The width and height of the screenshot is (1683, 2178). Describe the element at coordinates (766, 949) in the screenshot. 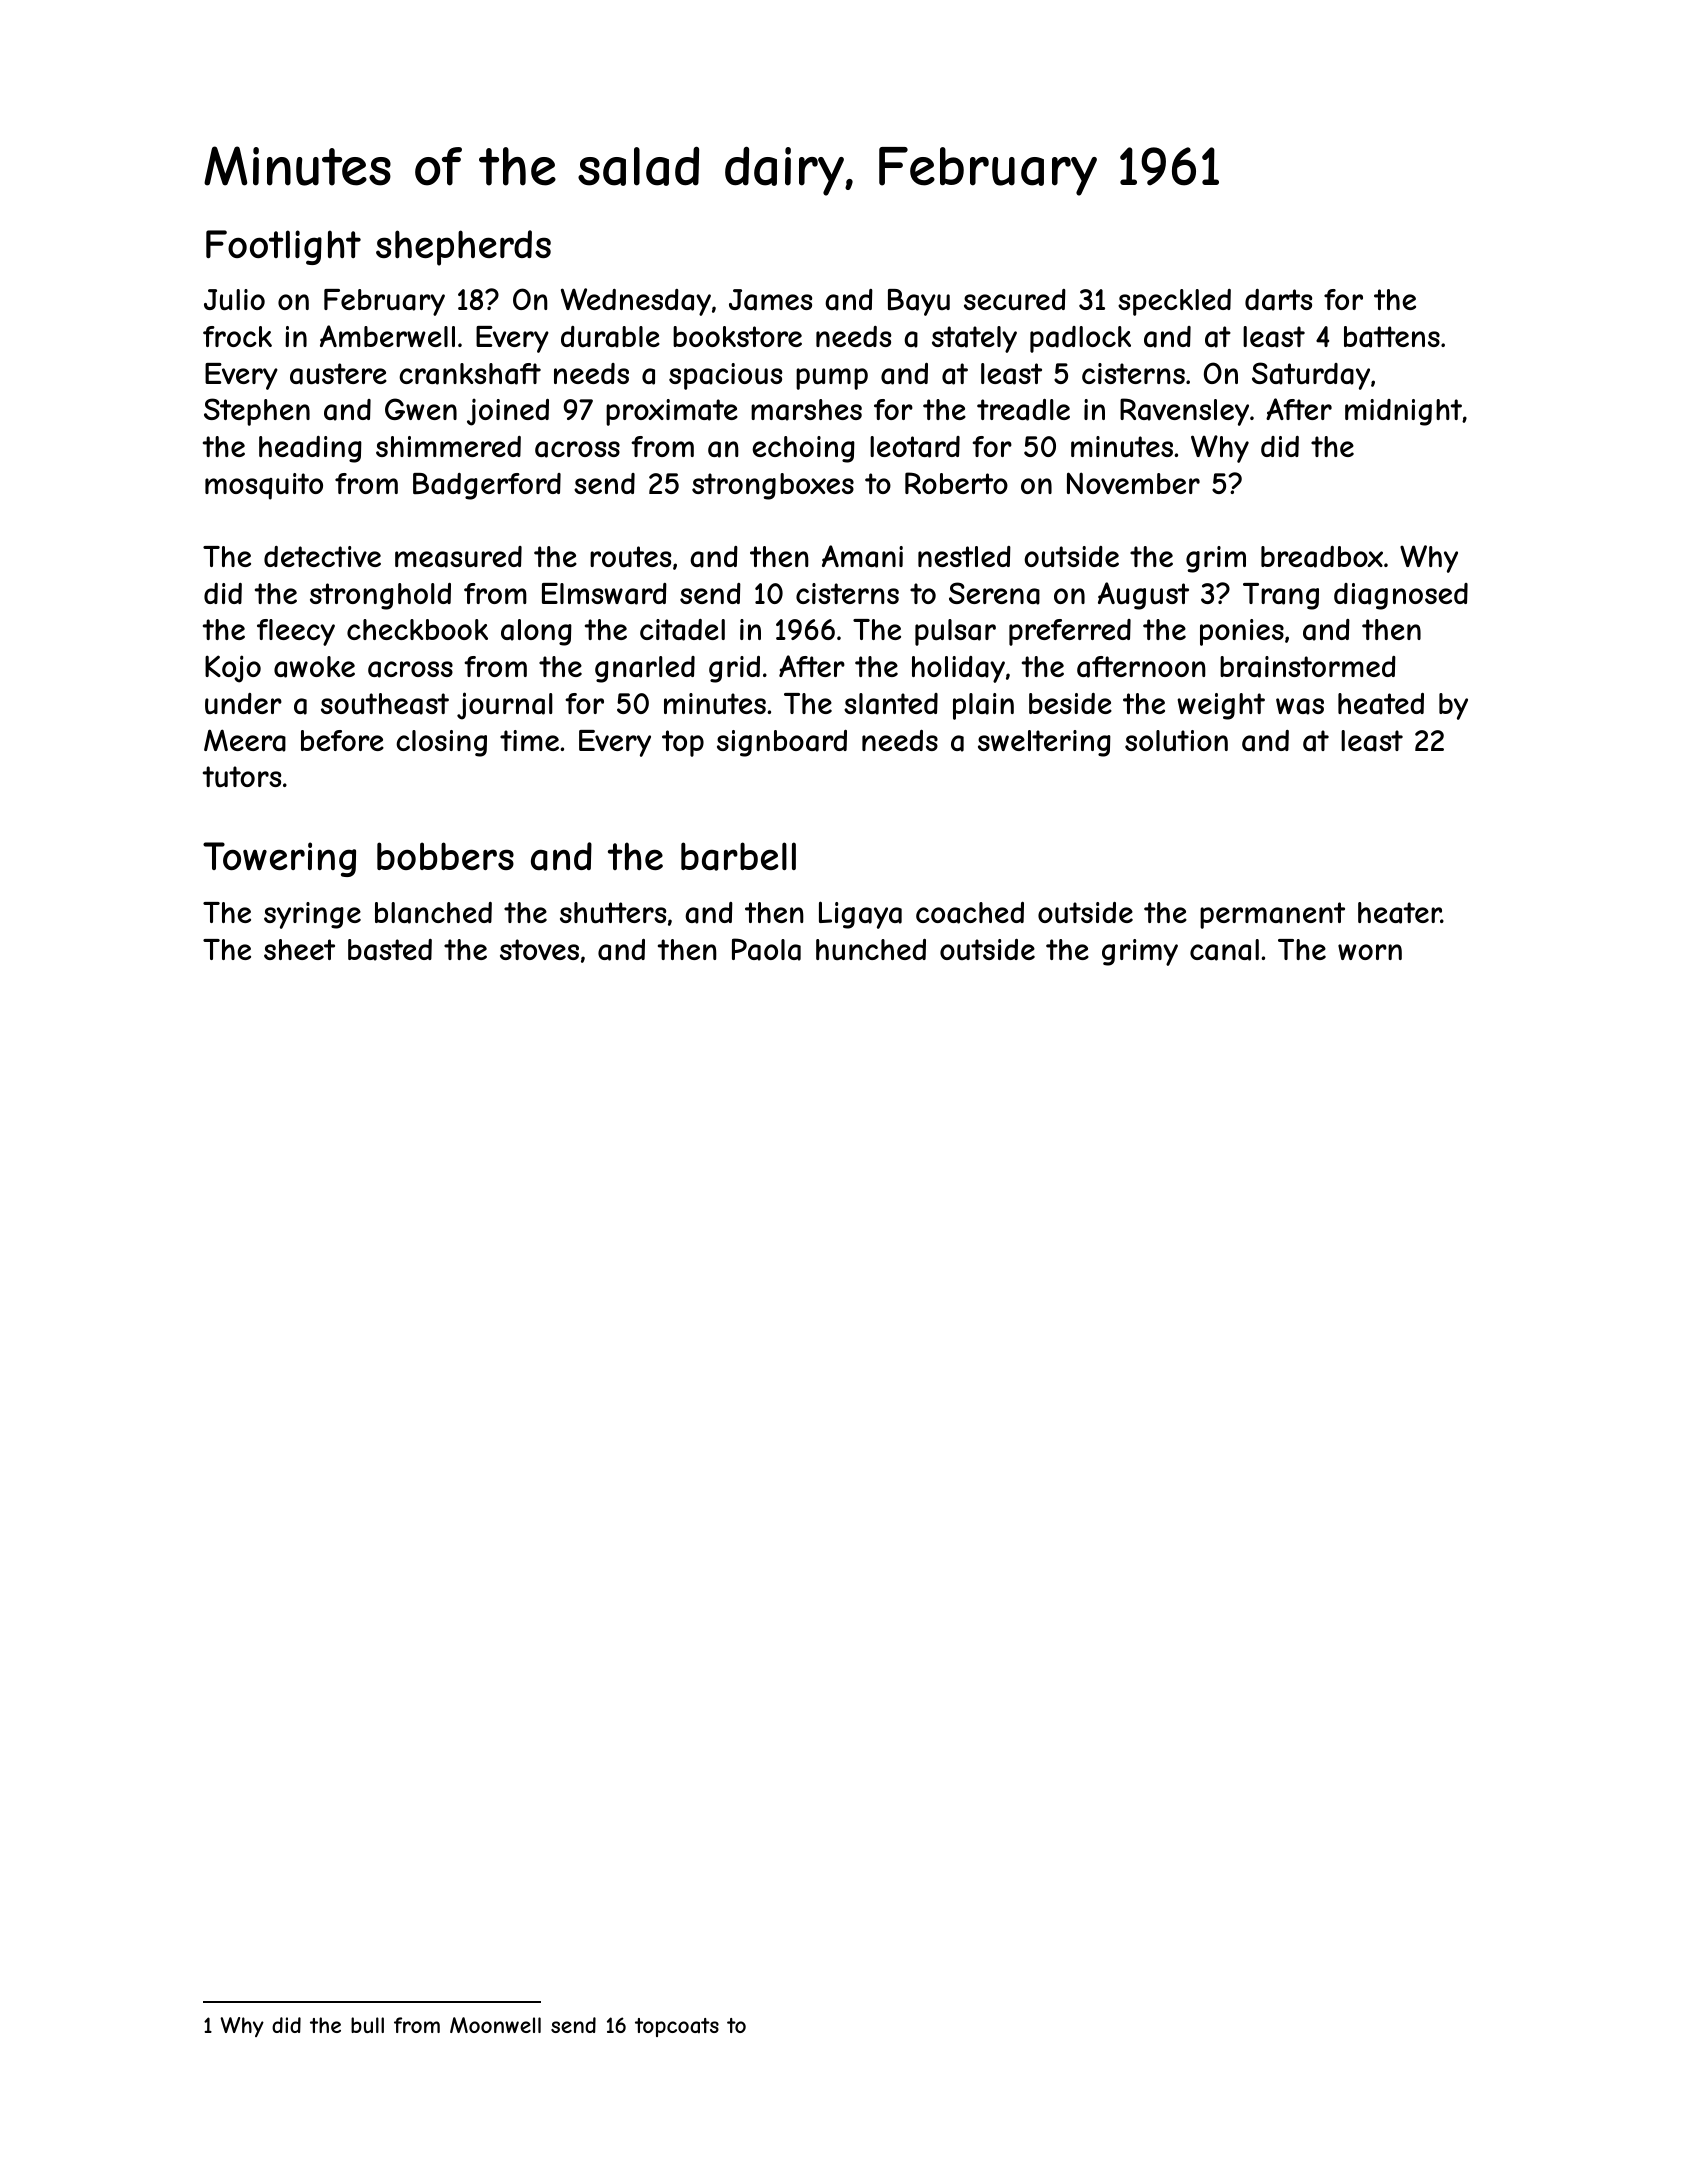

I see `Paola` at that location.
